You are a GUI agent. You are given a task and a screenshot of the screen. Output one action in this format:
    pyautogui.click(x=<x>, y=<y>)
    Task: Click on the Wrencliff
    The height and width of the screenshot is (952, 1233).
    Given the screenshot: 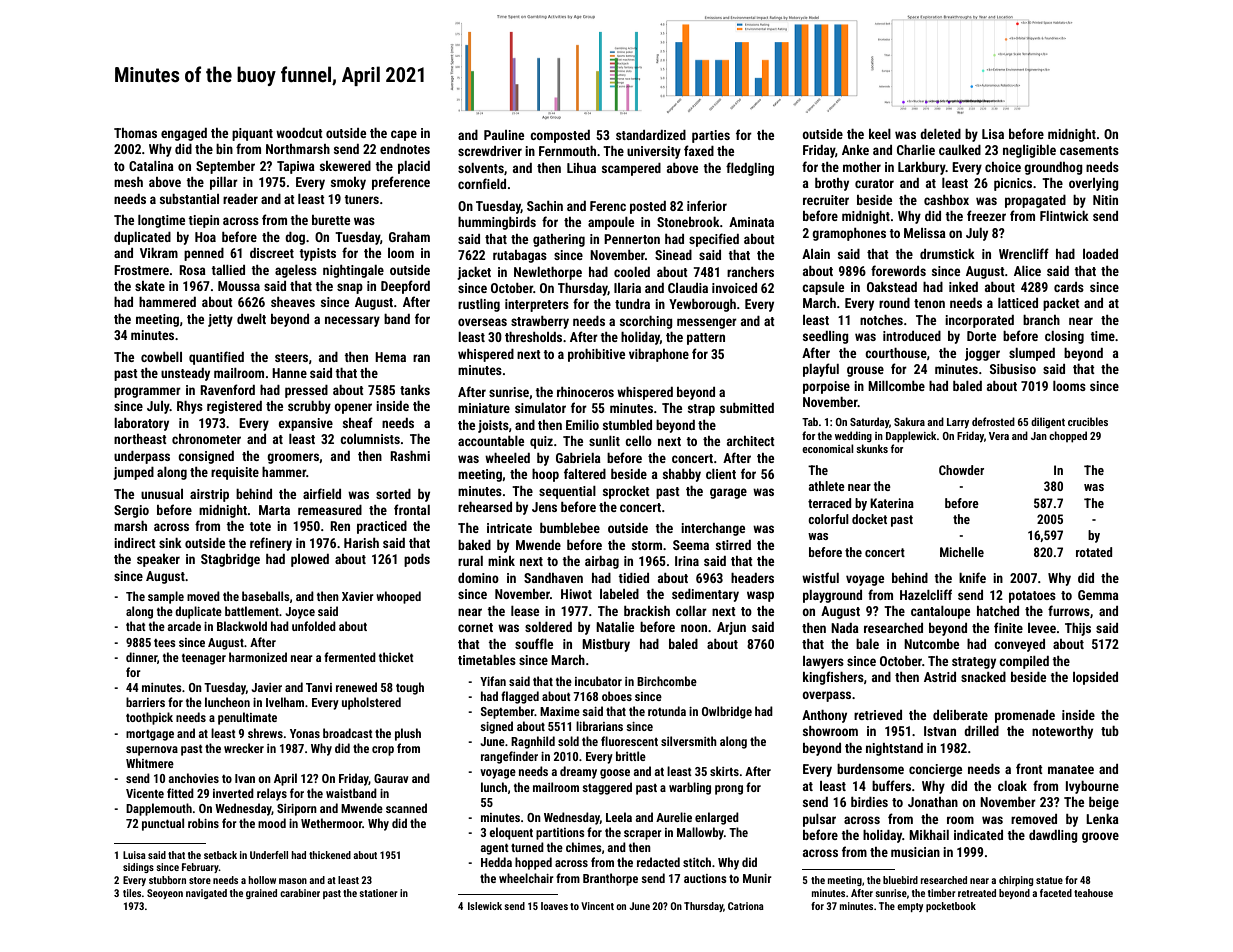 What is the action you would take?
    pyautogui.click(x=1024, y=253)
